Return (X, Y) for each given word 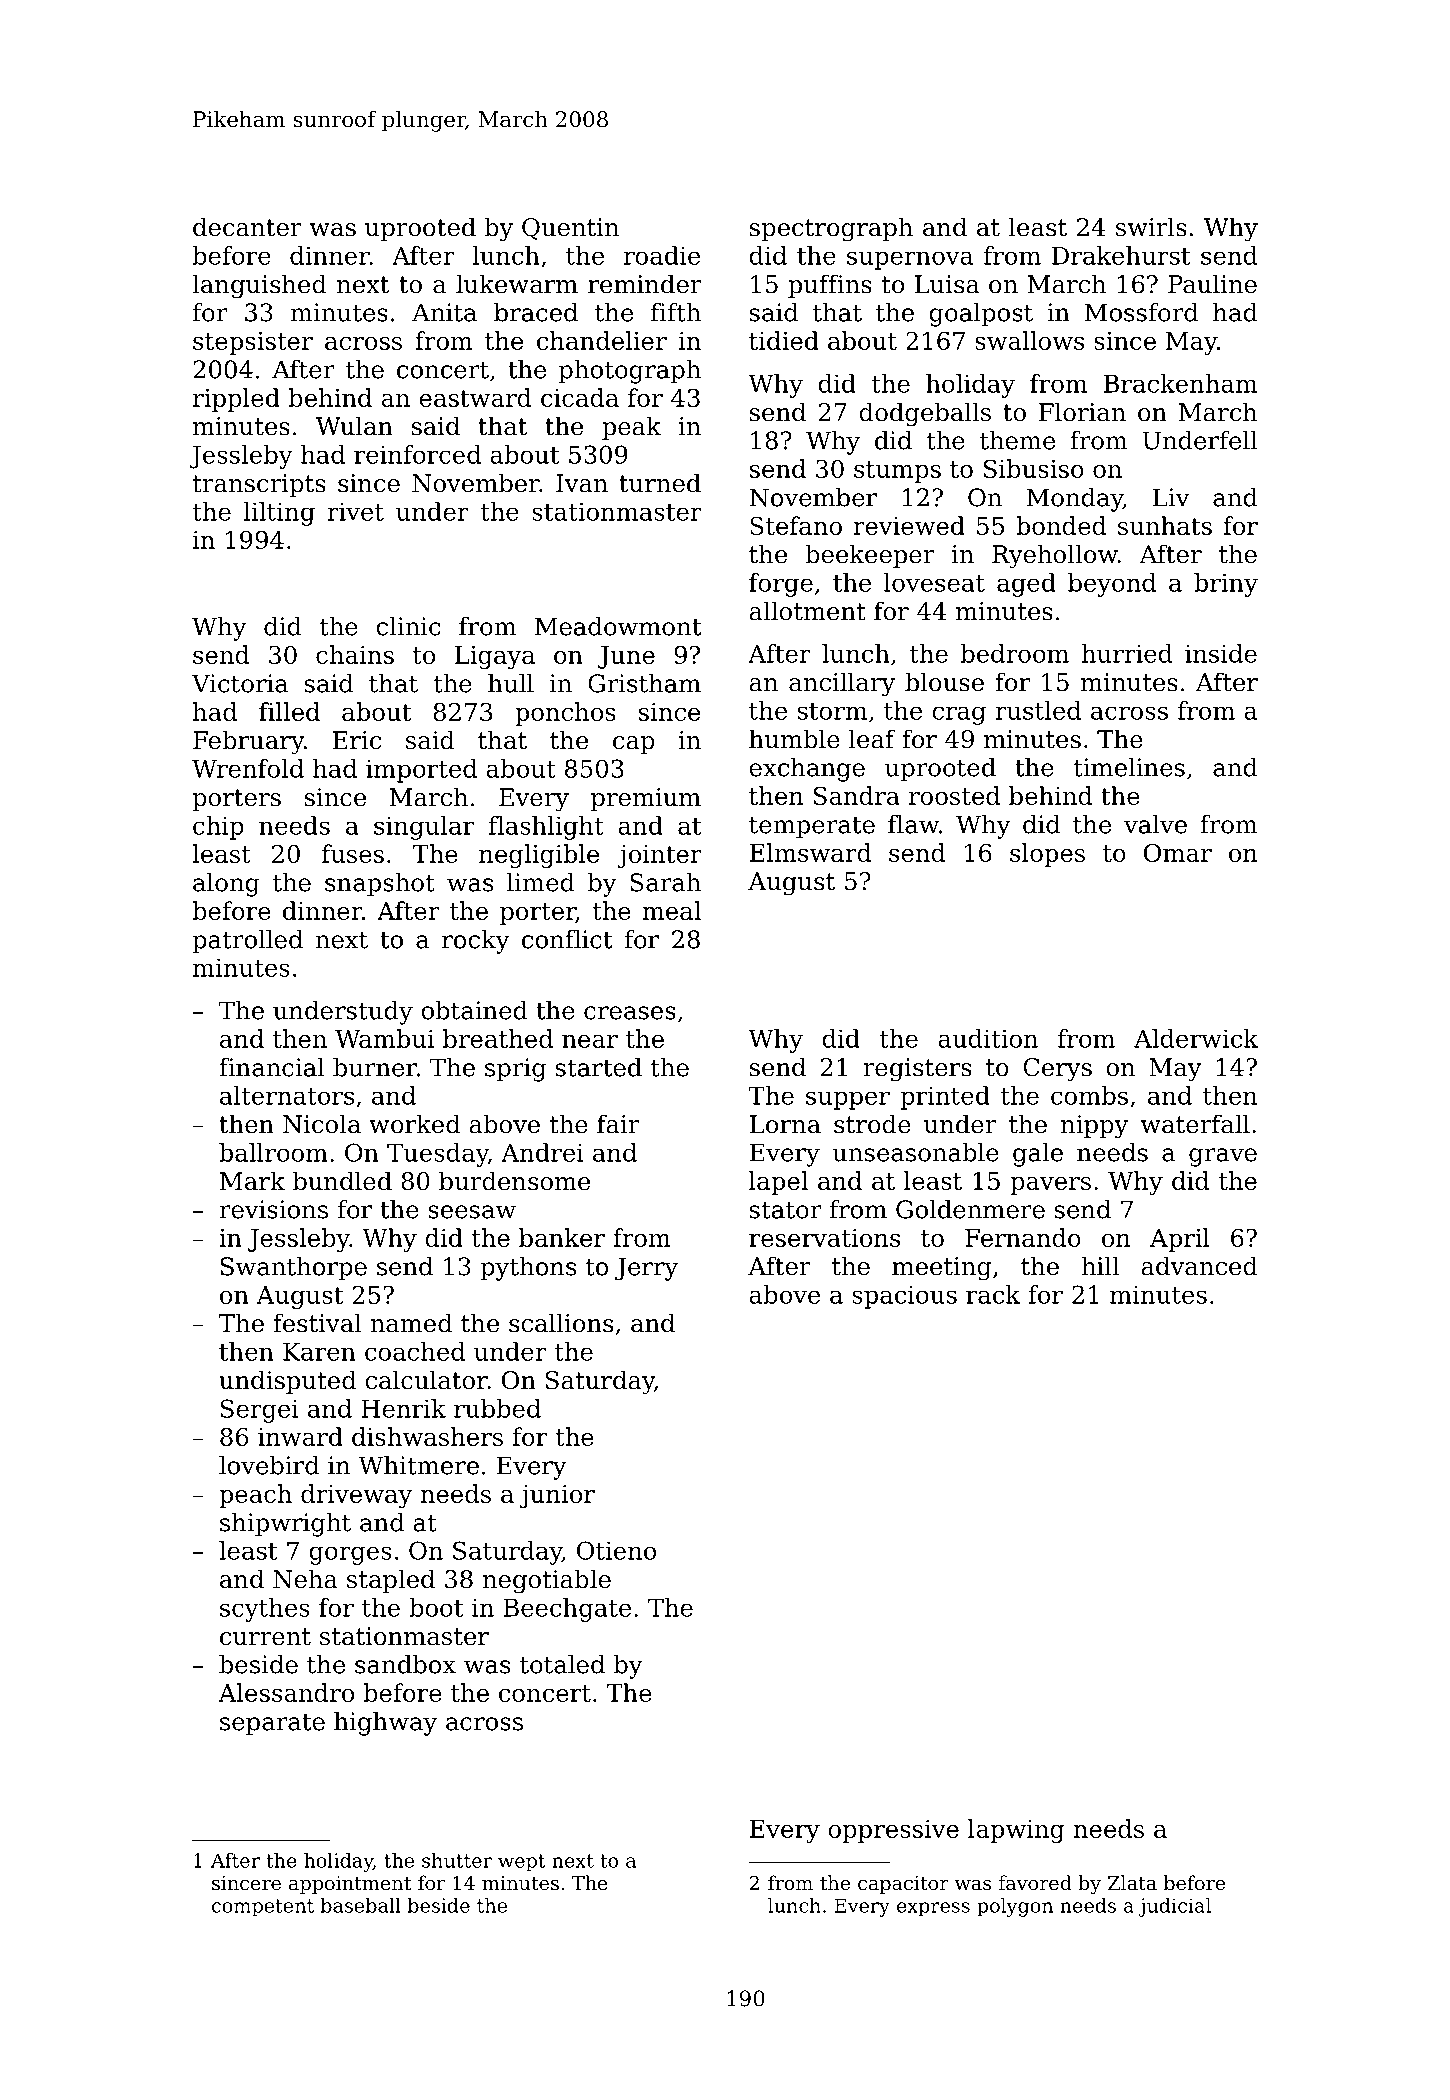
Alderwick (1196, 1038)
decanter (247, 227)
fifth (676, 312)
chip (218, 828)
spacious (904, 1297)
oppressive (893, 1831)
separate (272, 1724)
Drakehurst (1121, 255)
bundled (342, 1181)
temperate (812, 827)
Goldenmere (970, 1209)
